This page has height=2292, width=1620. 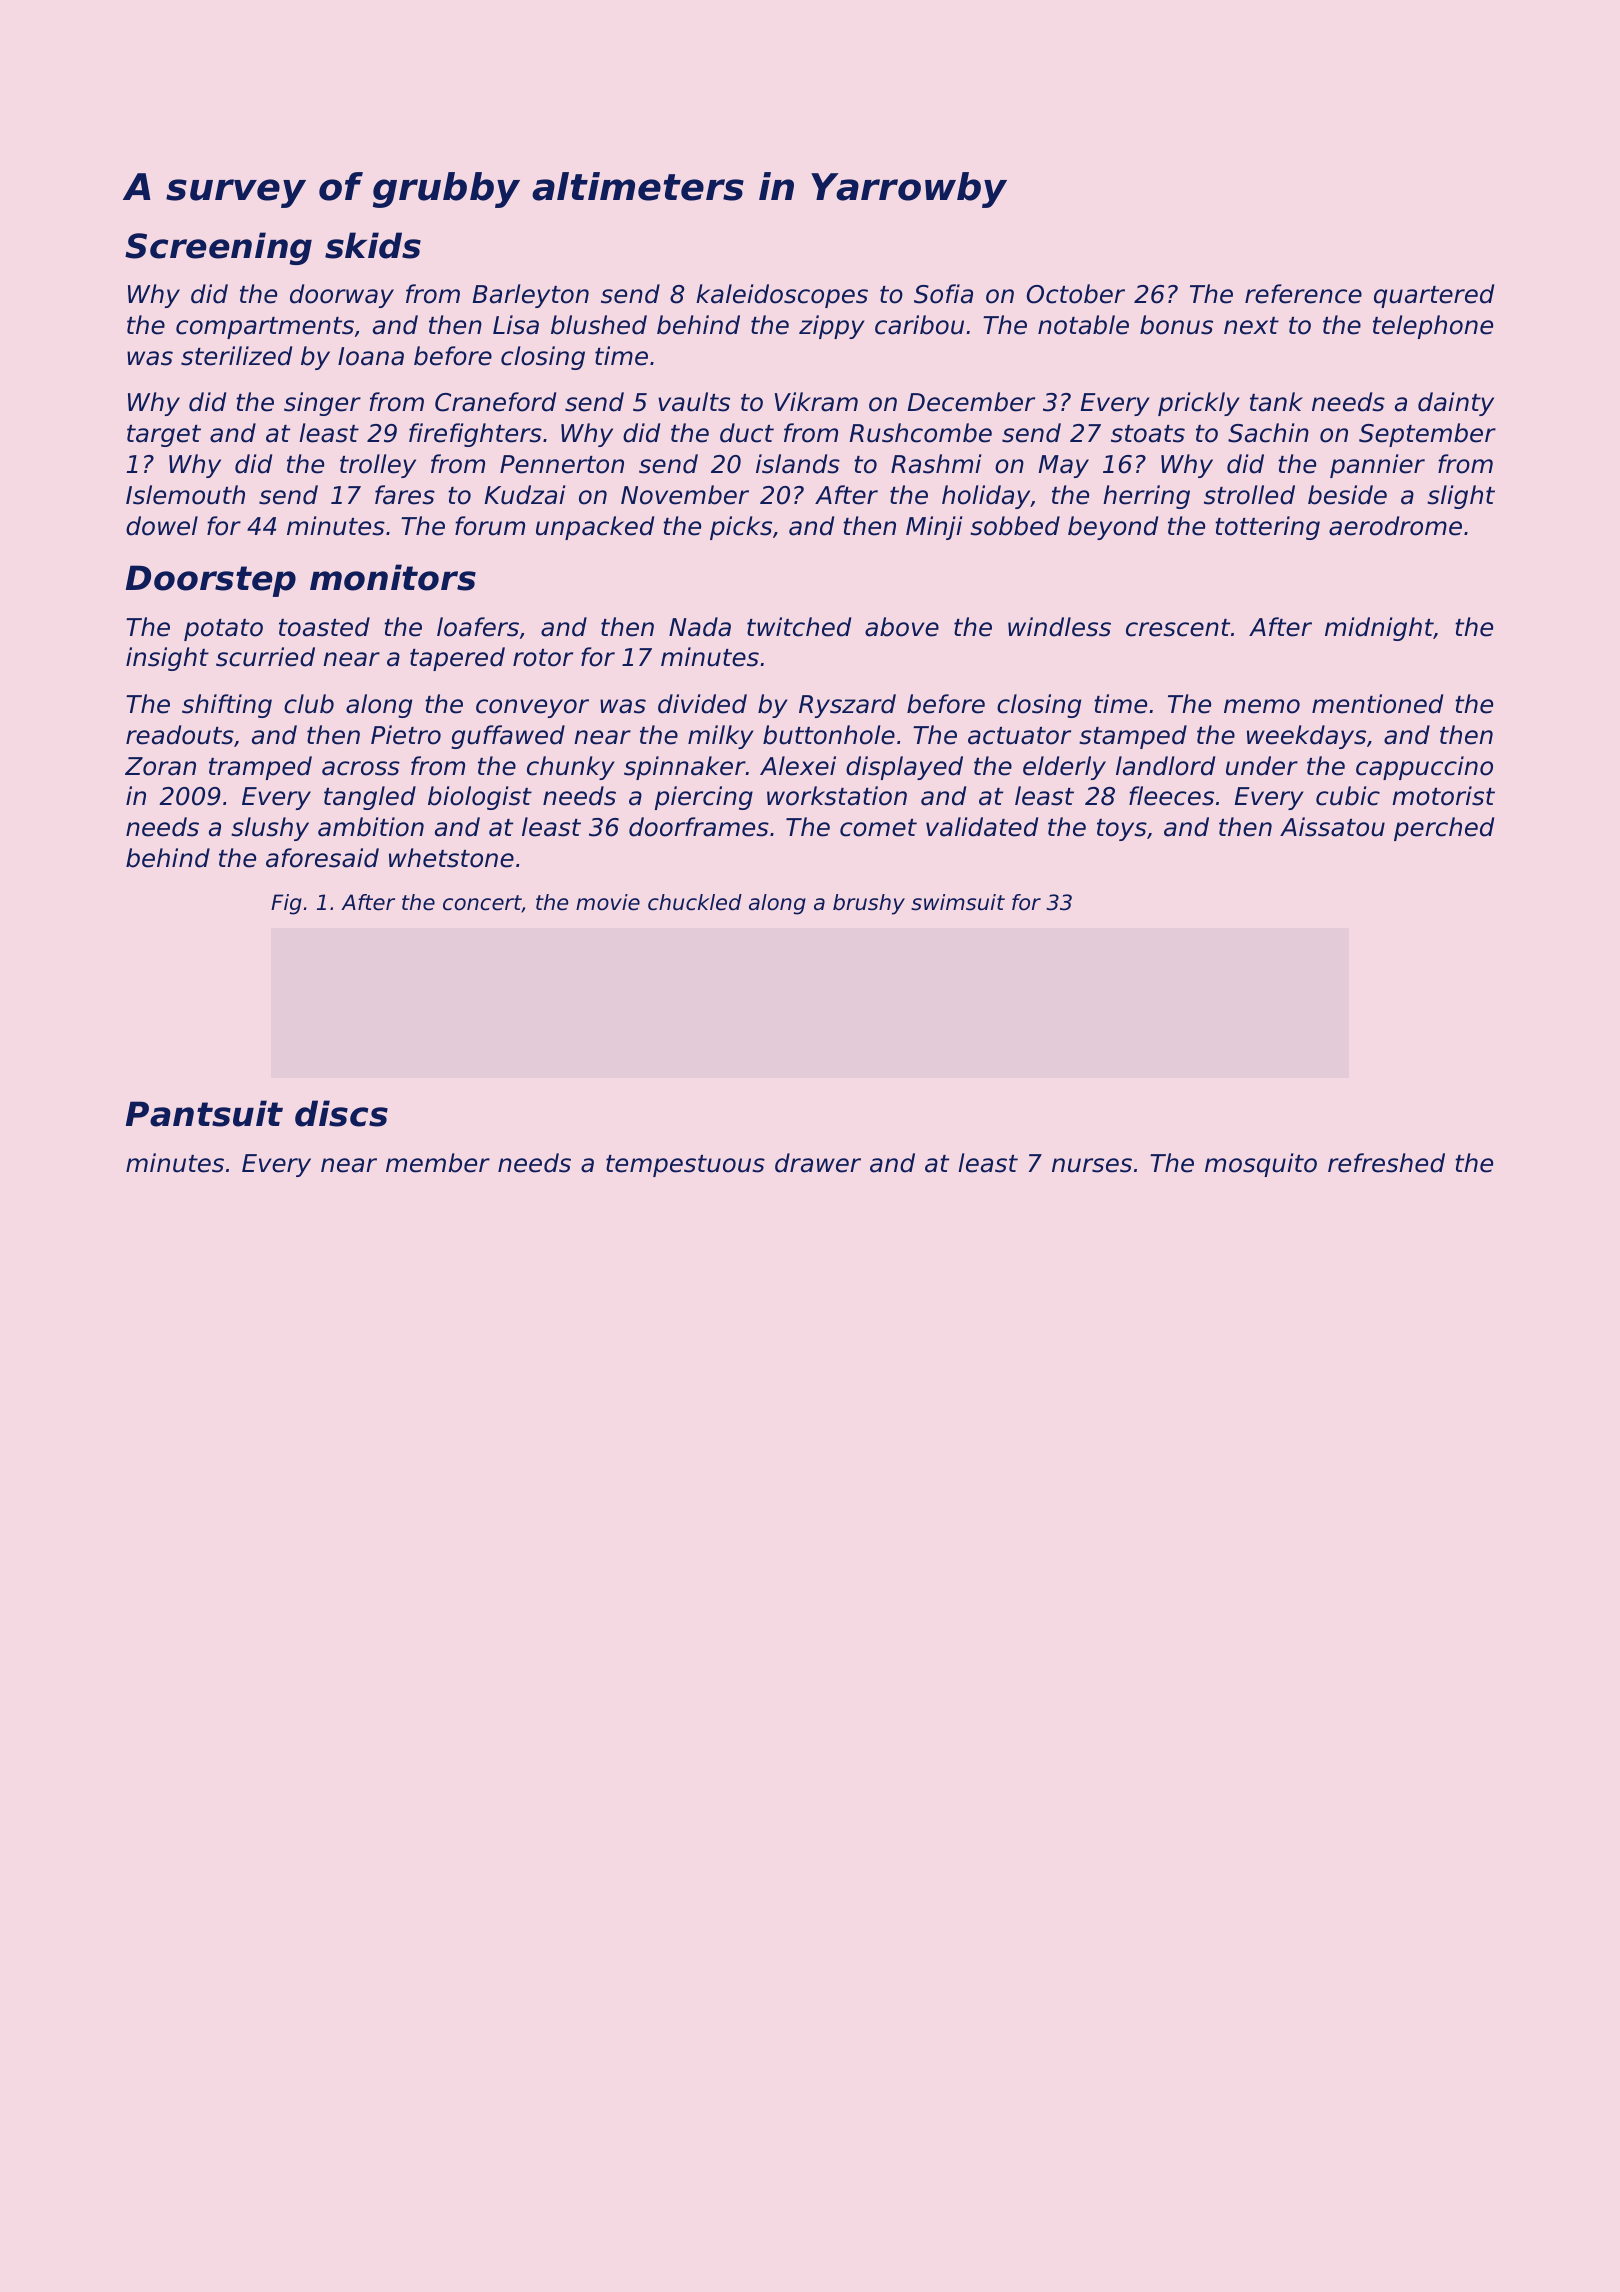 I want to click on tempestuous, so click(x=685, y=1166).
